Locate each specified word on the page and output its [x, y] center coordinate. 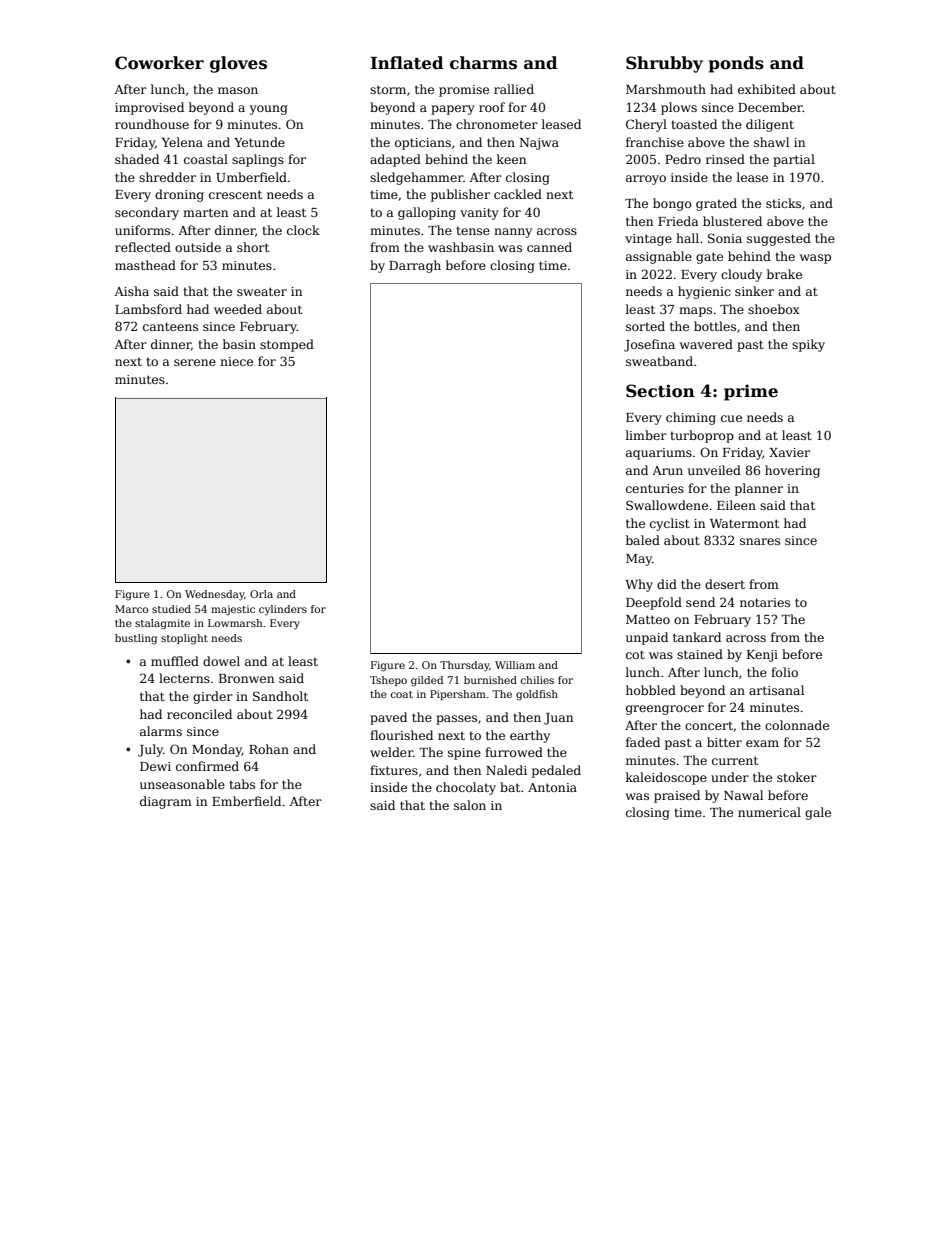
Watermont [744, 523]
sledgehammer [416, 178]
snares [760, 541]
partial [794, 160]
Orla [261, 594]
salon [470, 805]
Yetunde [259, 142]
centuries [655, 488]
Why [639, 585]
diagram [166, 802]
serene [195, 362]
